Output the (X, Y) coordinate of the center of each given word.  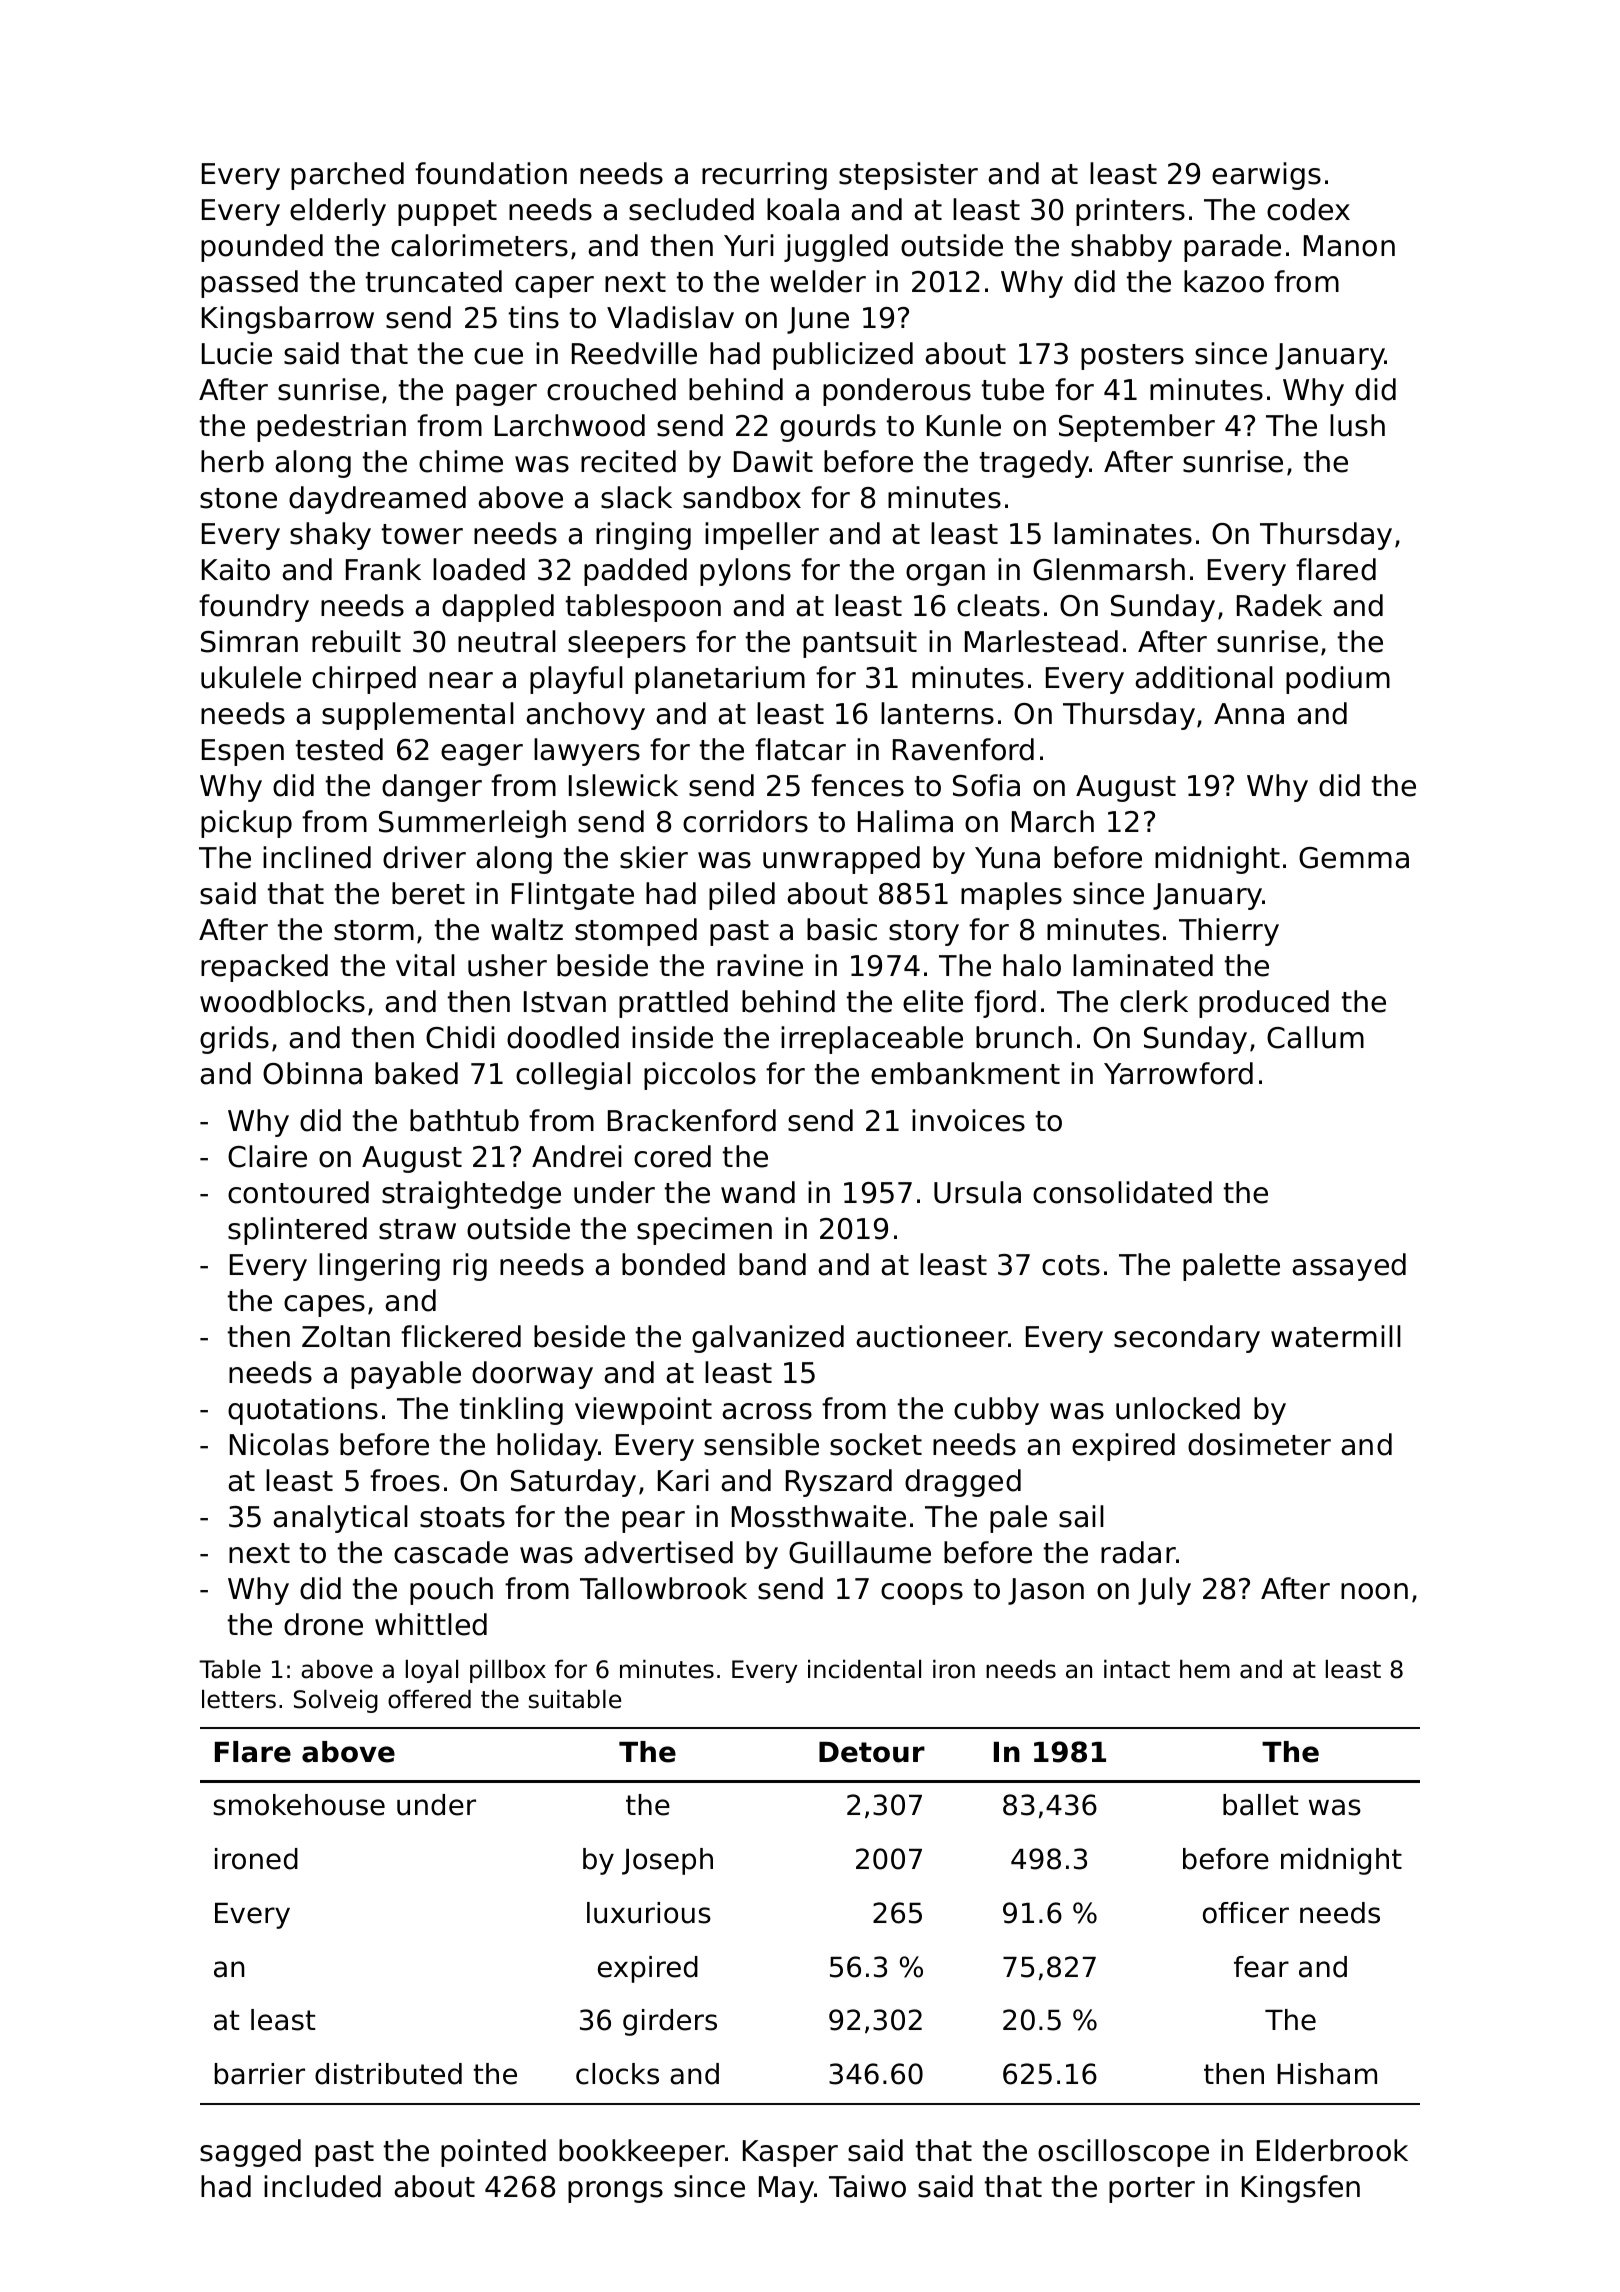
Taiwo (867, 2186)
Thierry (1229, 932)
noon (1374, 1591)
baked (416, 1073)
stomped (636, 932)
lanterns (937, 713)
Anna (1249, 714)
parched (347, 176)
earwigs (1266, 176)
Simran (249, 641)
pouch (451, 1591)
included (322, 2186)
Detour (872, 1752)
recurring (764, 176)
